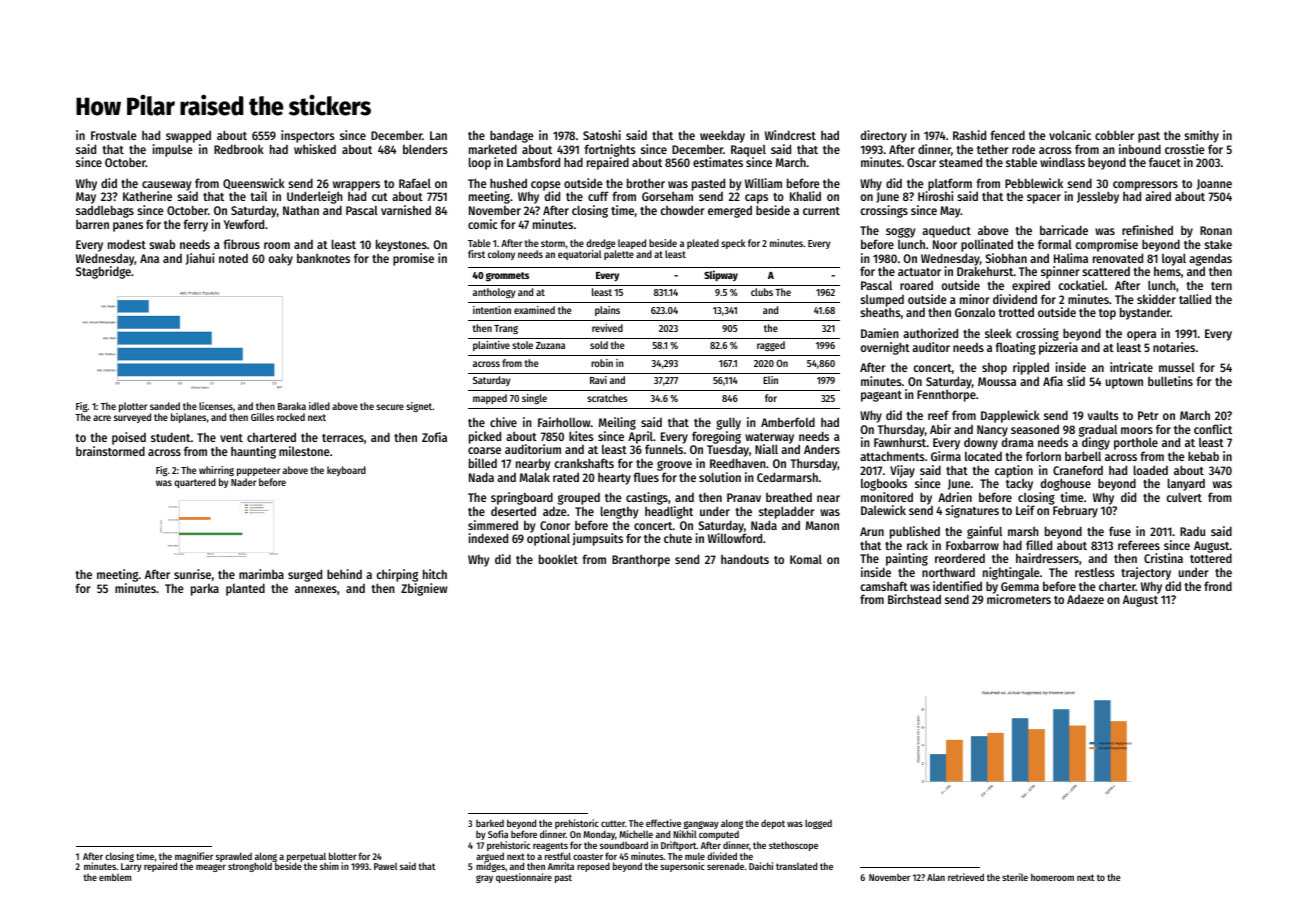 This image has width=1308, height=924. Describe the element at coordinates (102, 418) in the image. I see `acre` at that location.
